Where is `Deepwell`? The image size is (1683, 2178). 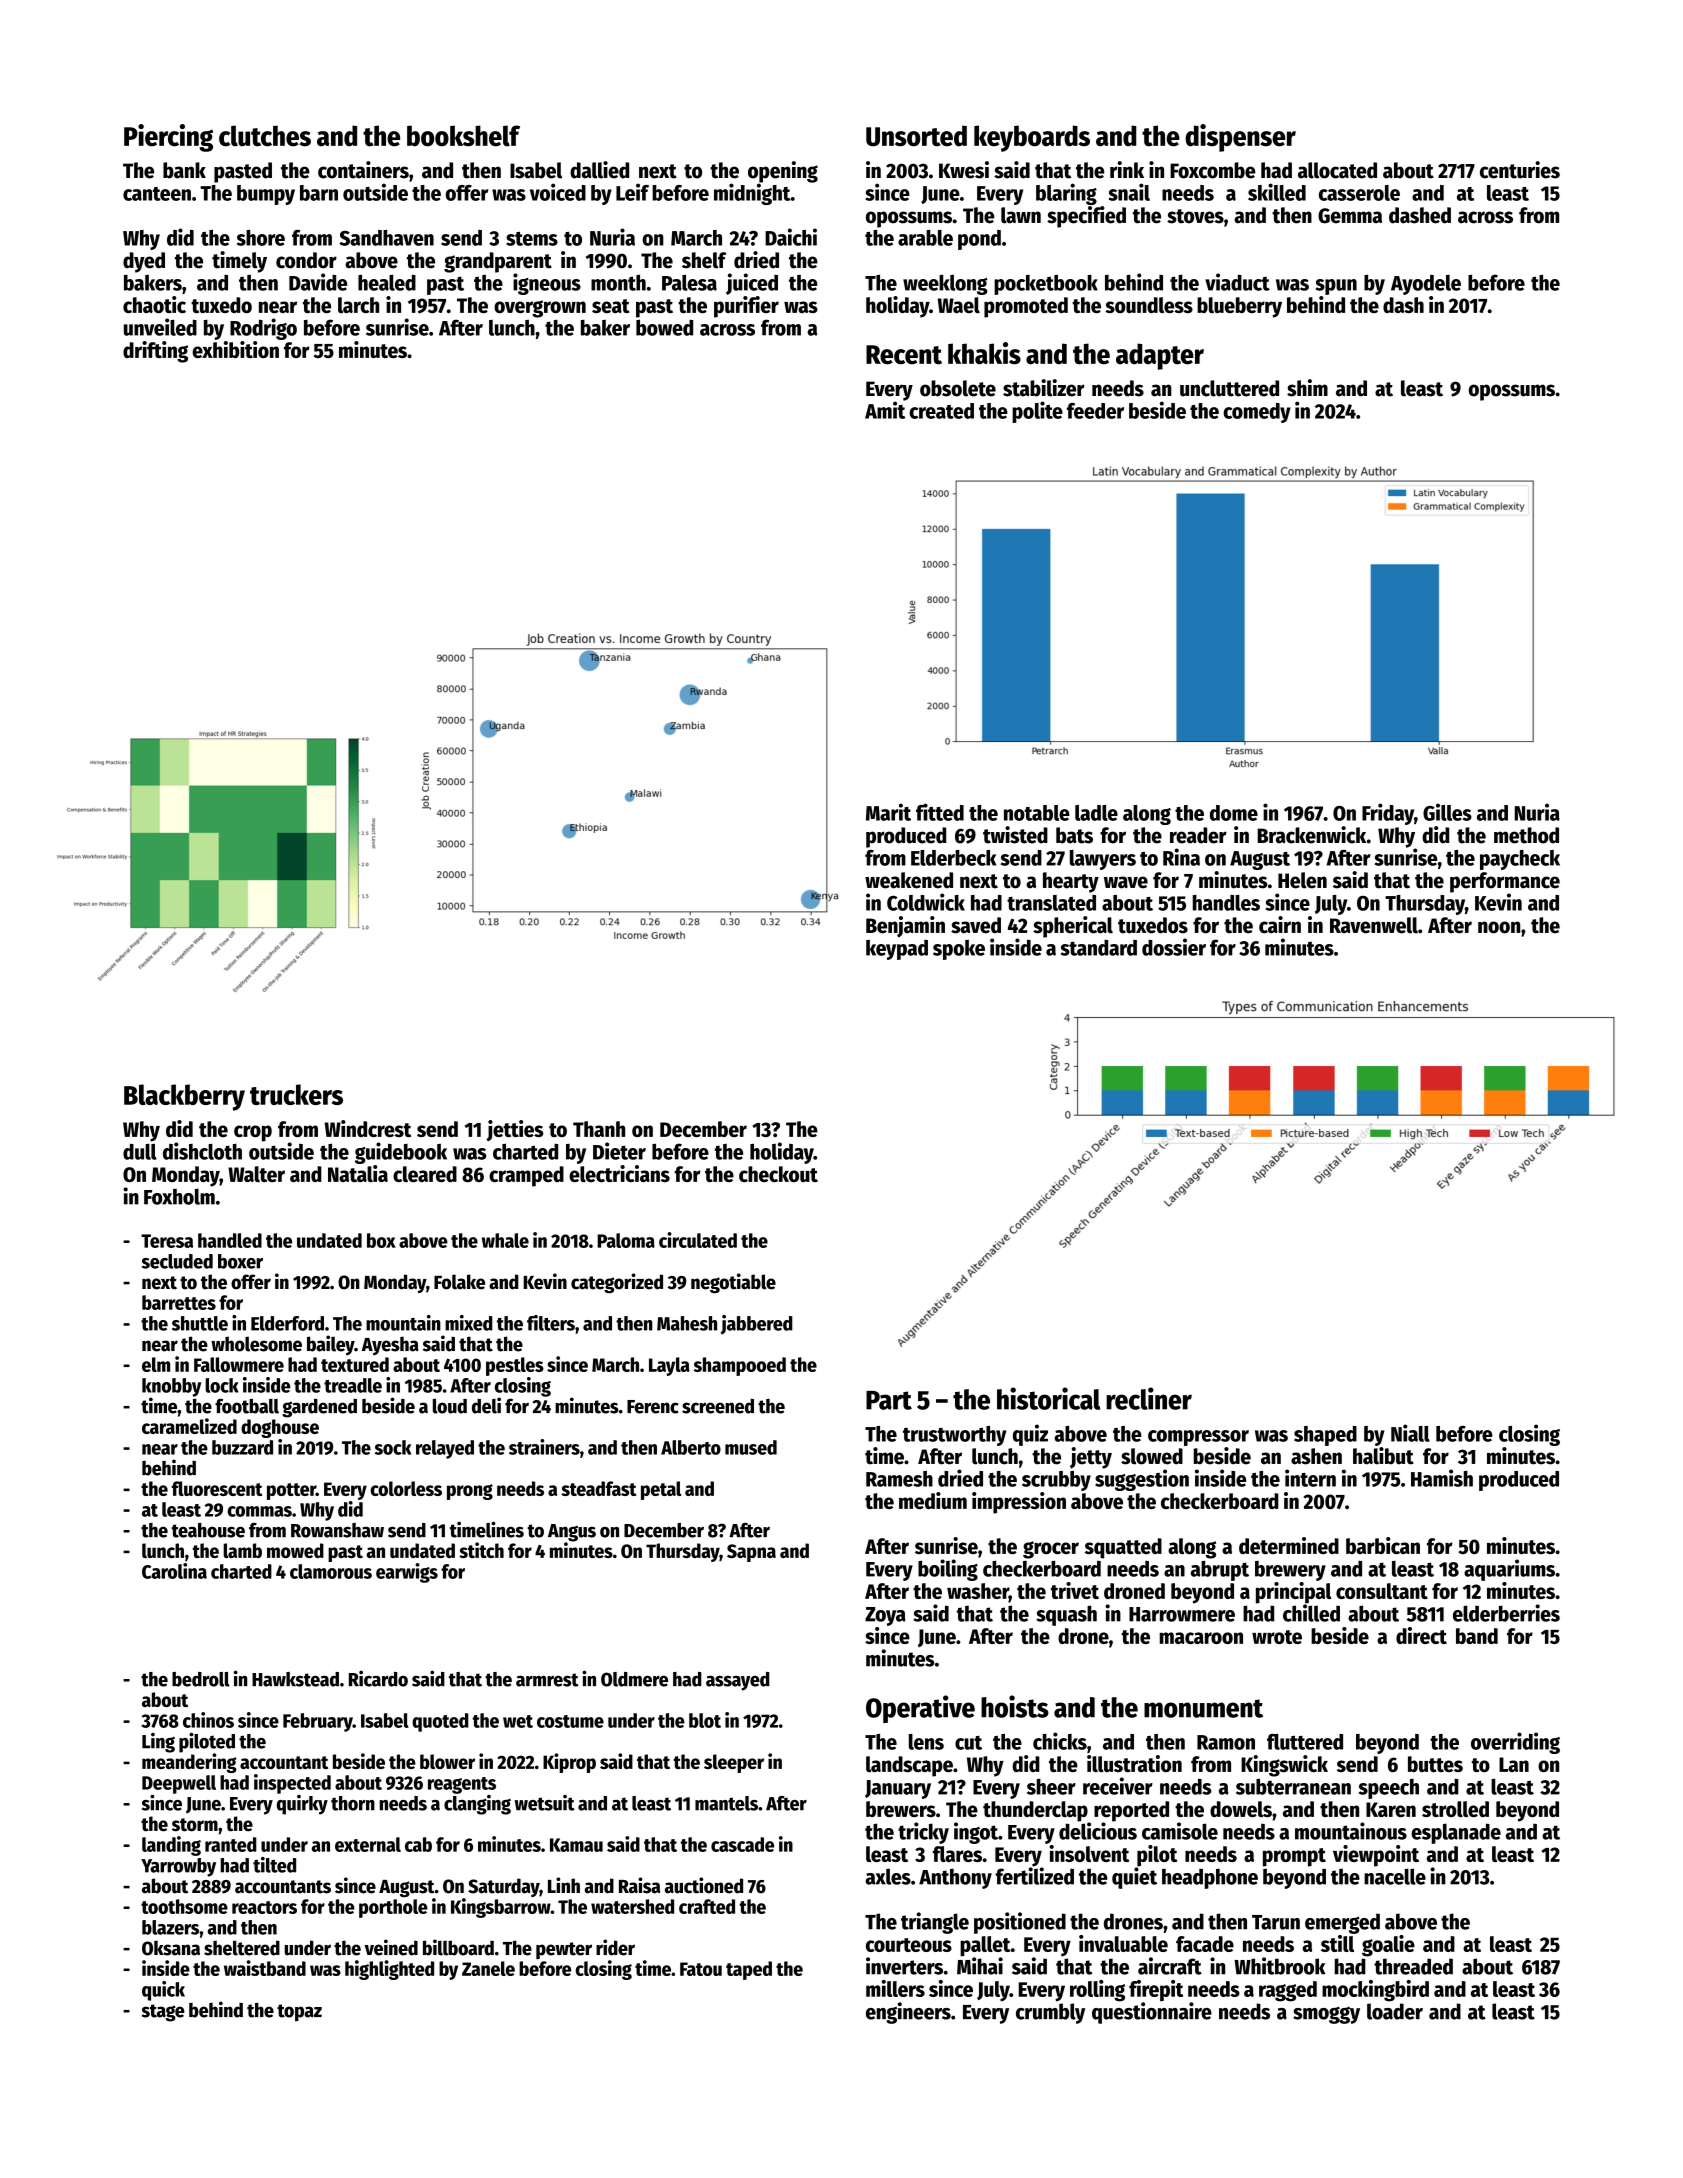 Deepwell is located at coordinates (179, 1784).
